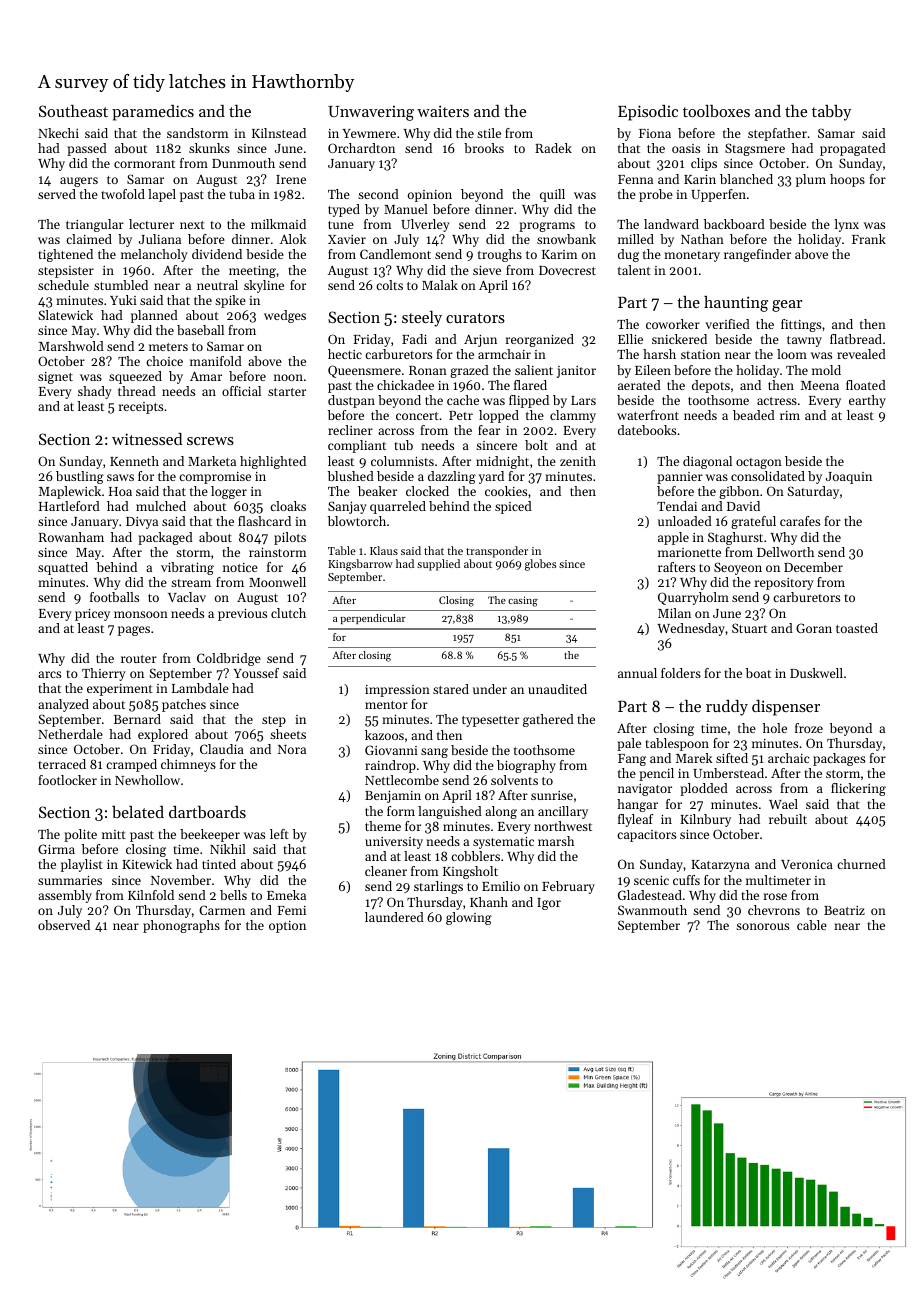  I want to click on raindrop, so click(390, 766).
